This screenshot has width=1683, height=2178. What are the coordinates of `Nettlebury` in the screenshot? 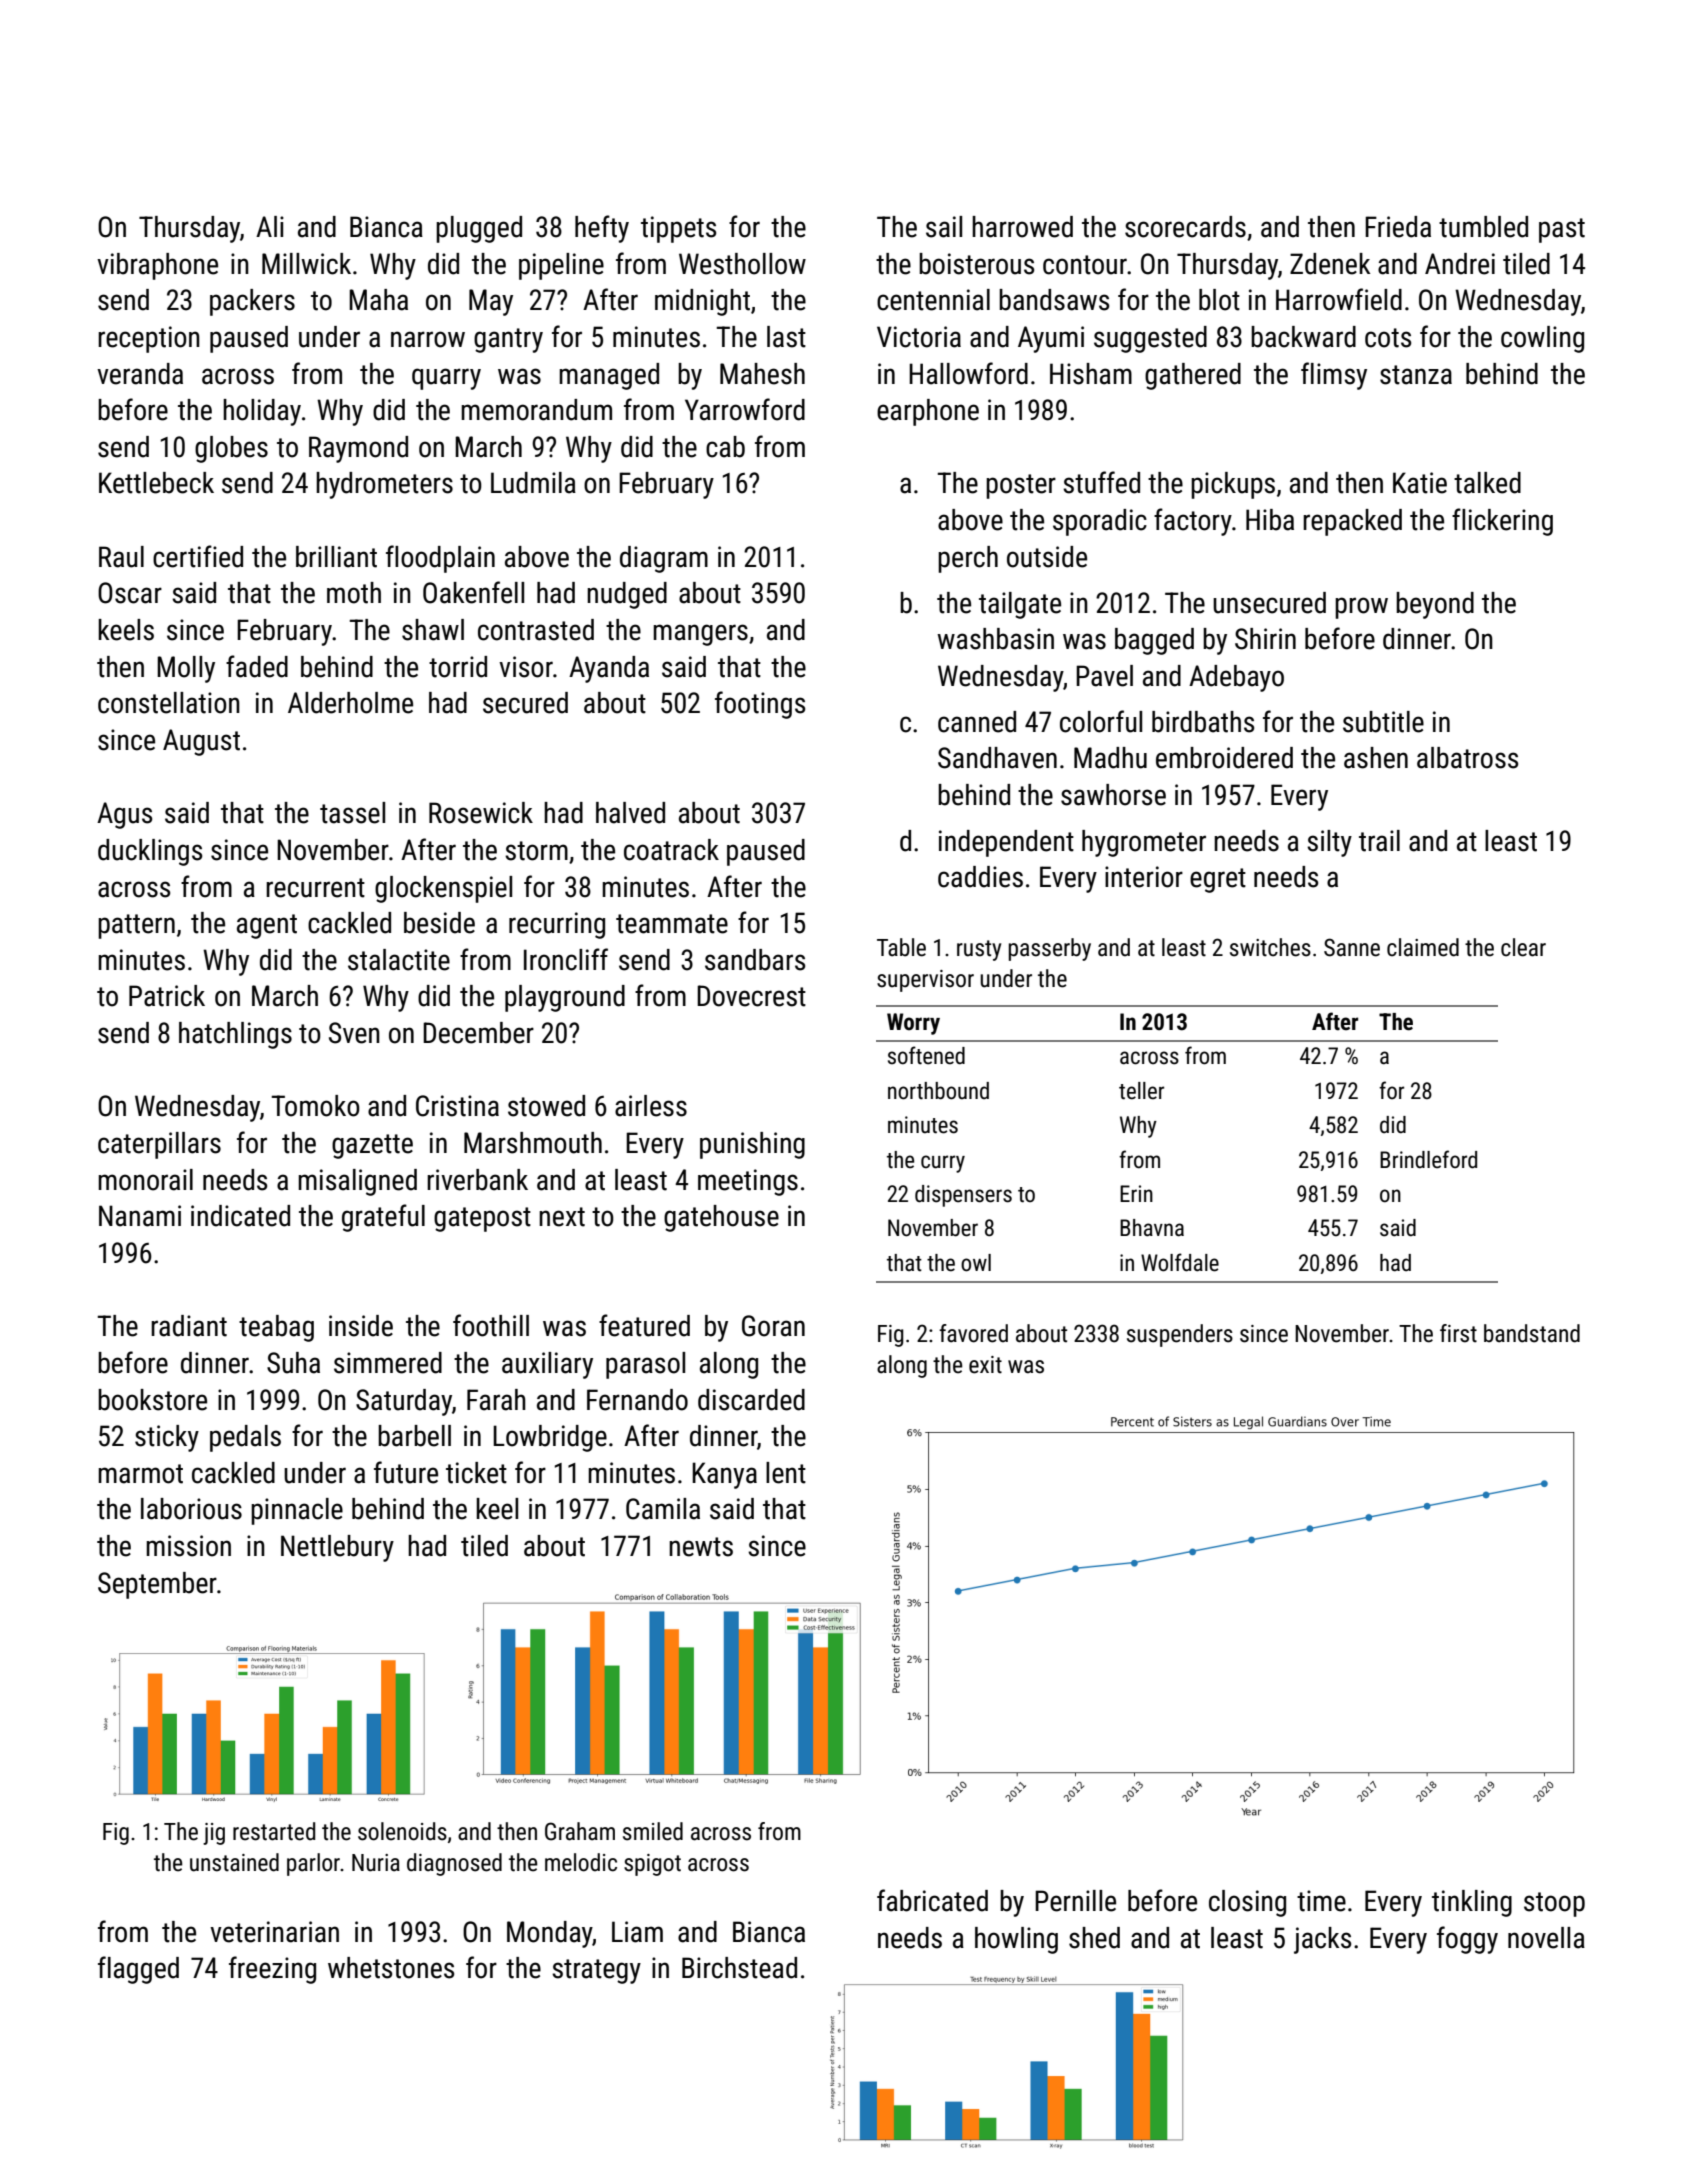 It's located at (337, 1548).
